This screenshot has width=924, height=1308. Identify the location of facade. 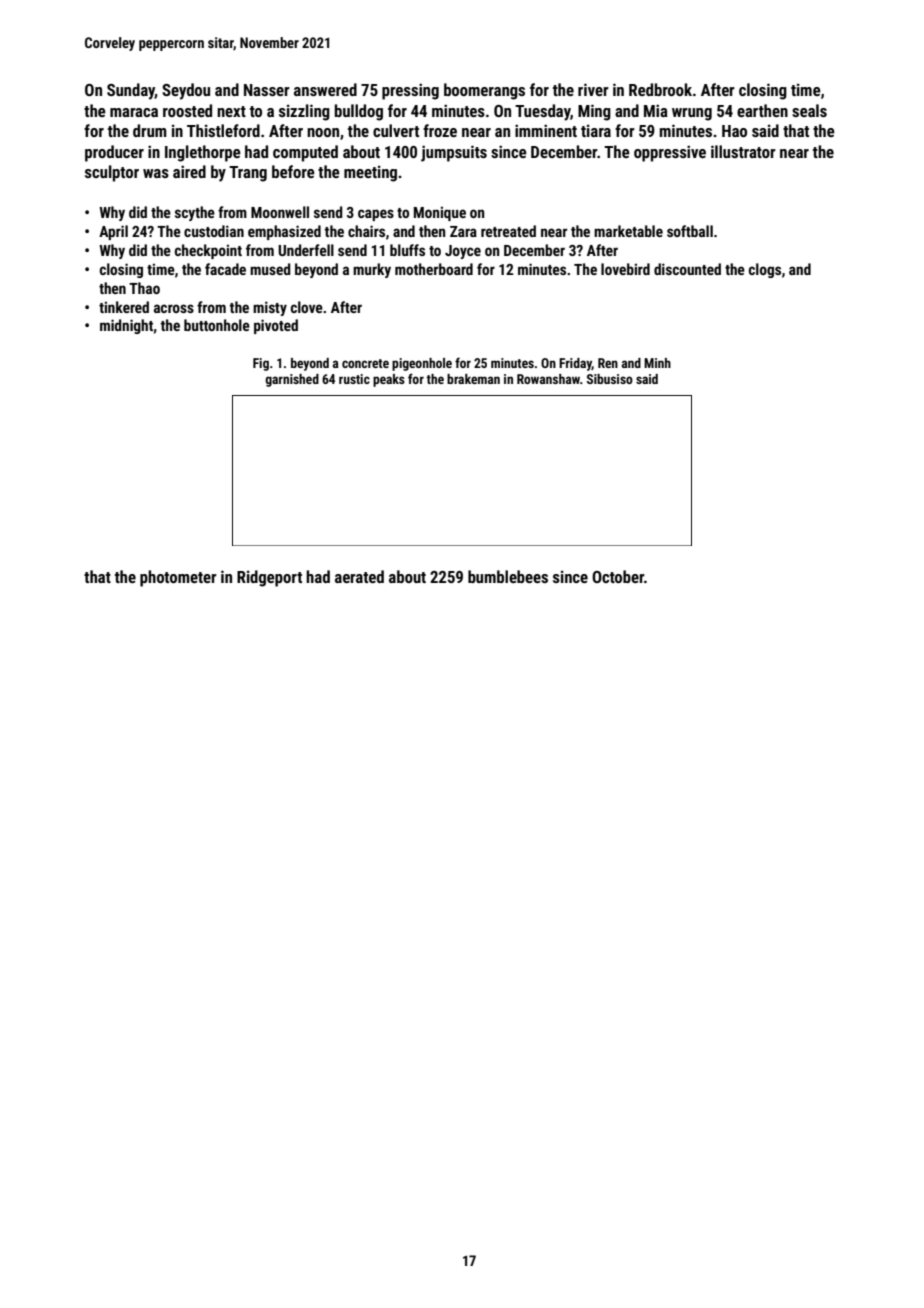
(225, 269).
